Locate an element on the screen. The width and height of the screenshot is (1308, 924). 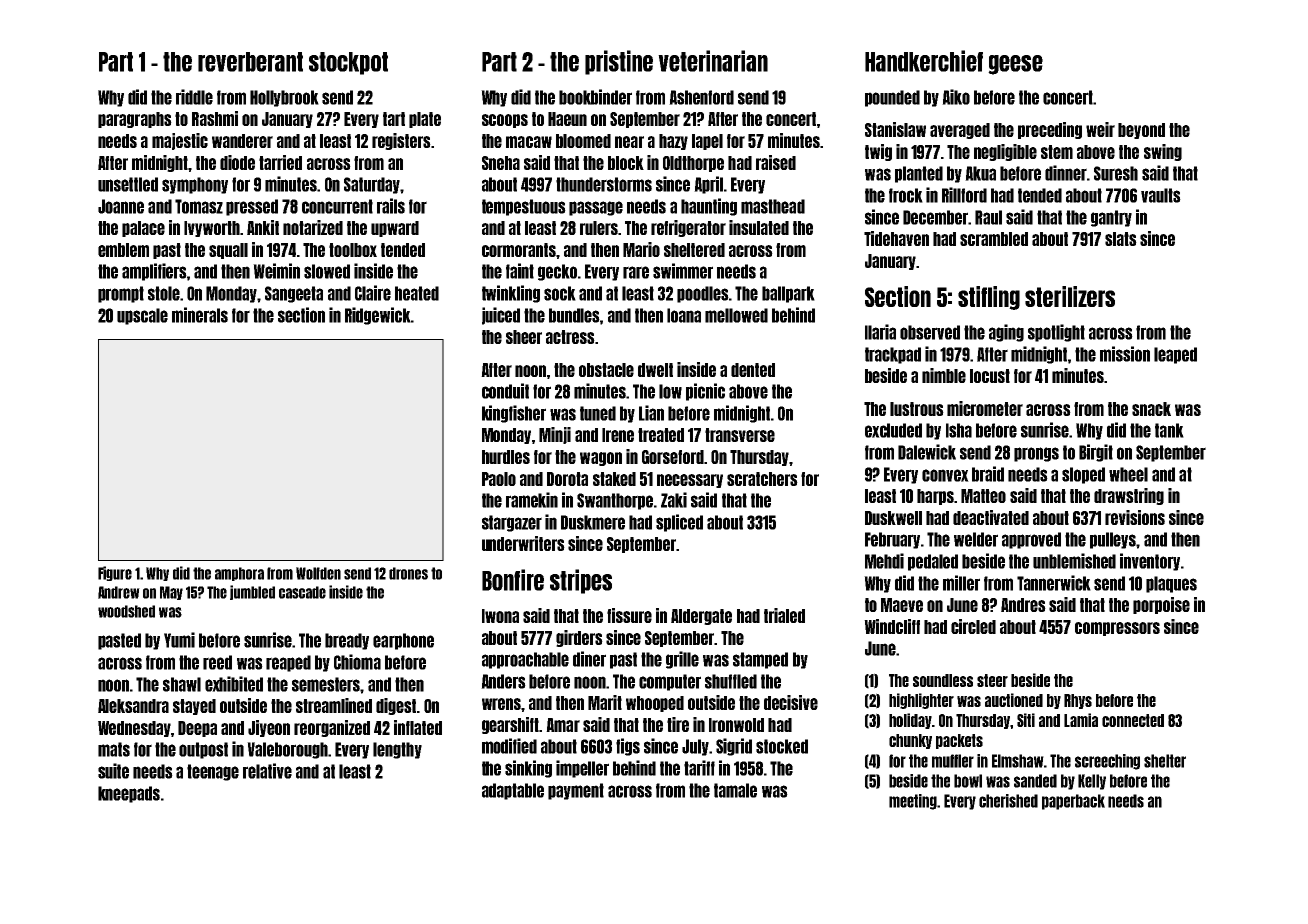
reorganized is located at coordinates (332, 728).
